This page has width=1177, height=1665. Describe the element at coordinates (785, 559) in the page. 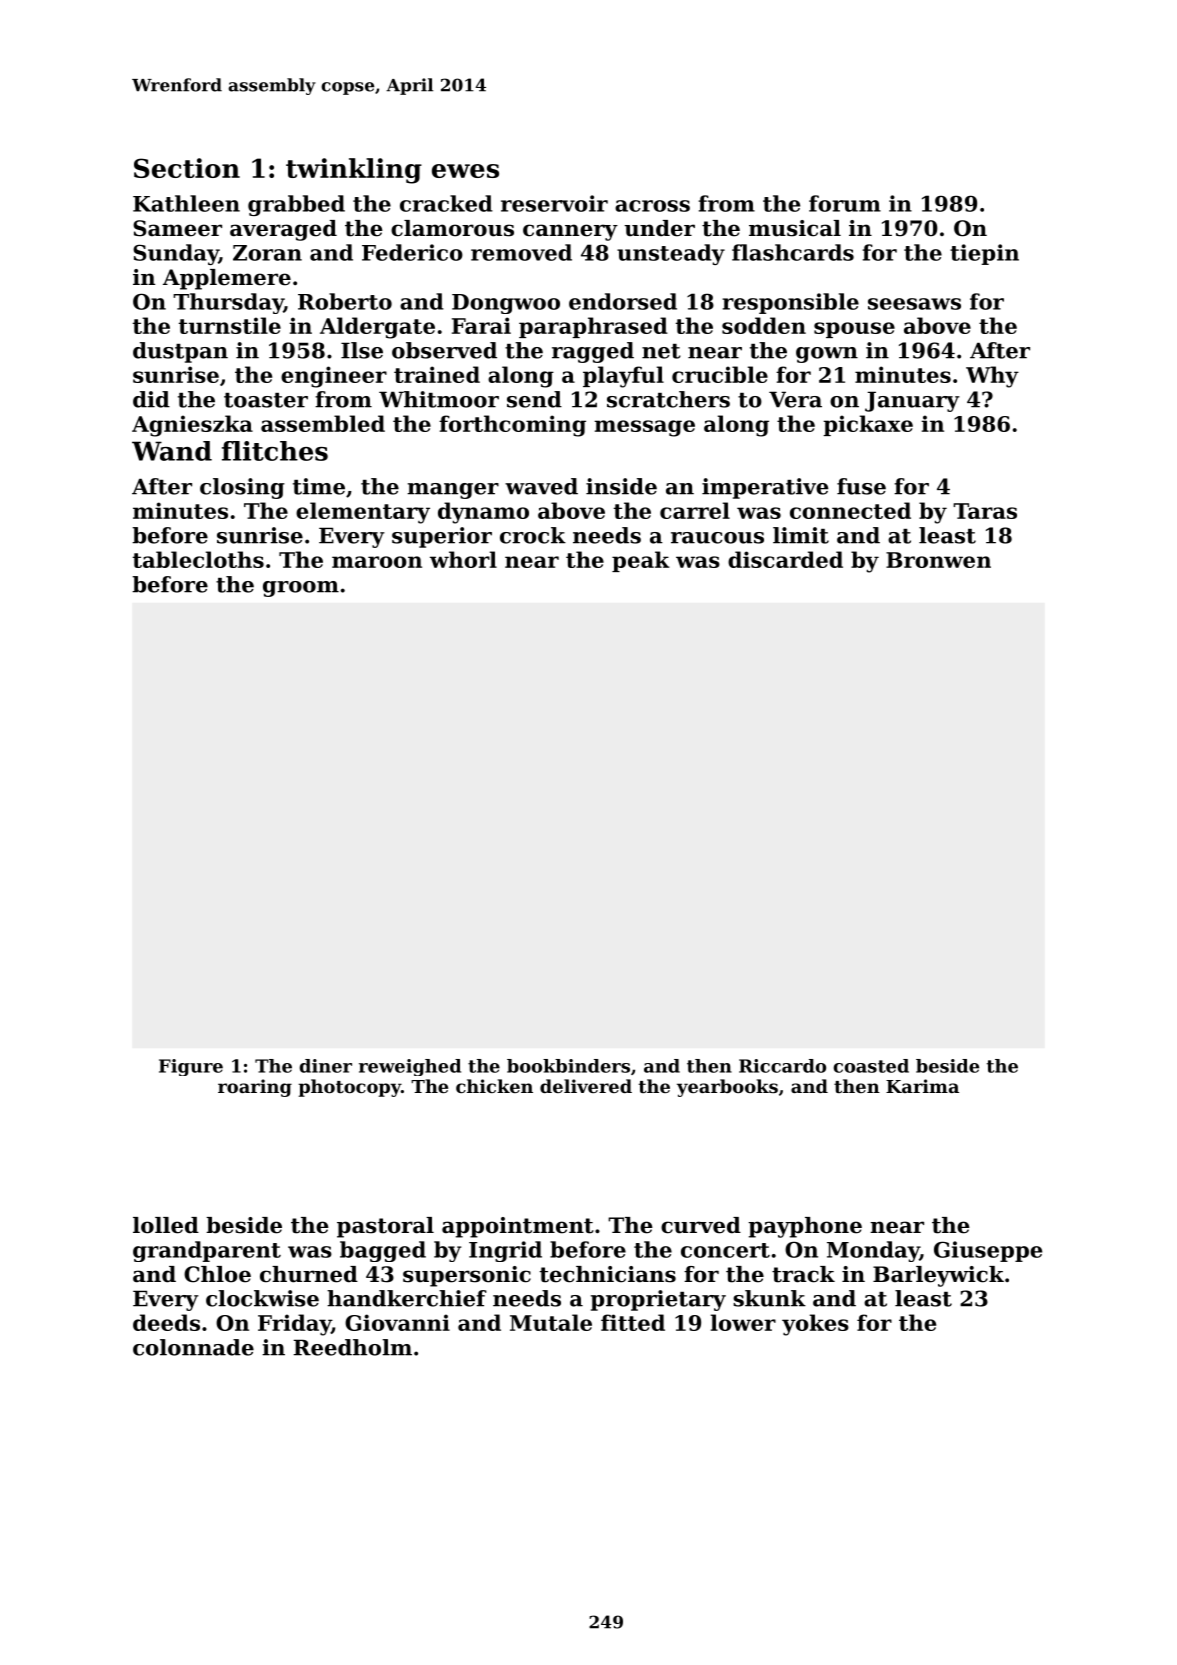

I see `discarded` at that location.
